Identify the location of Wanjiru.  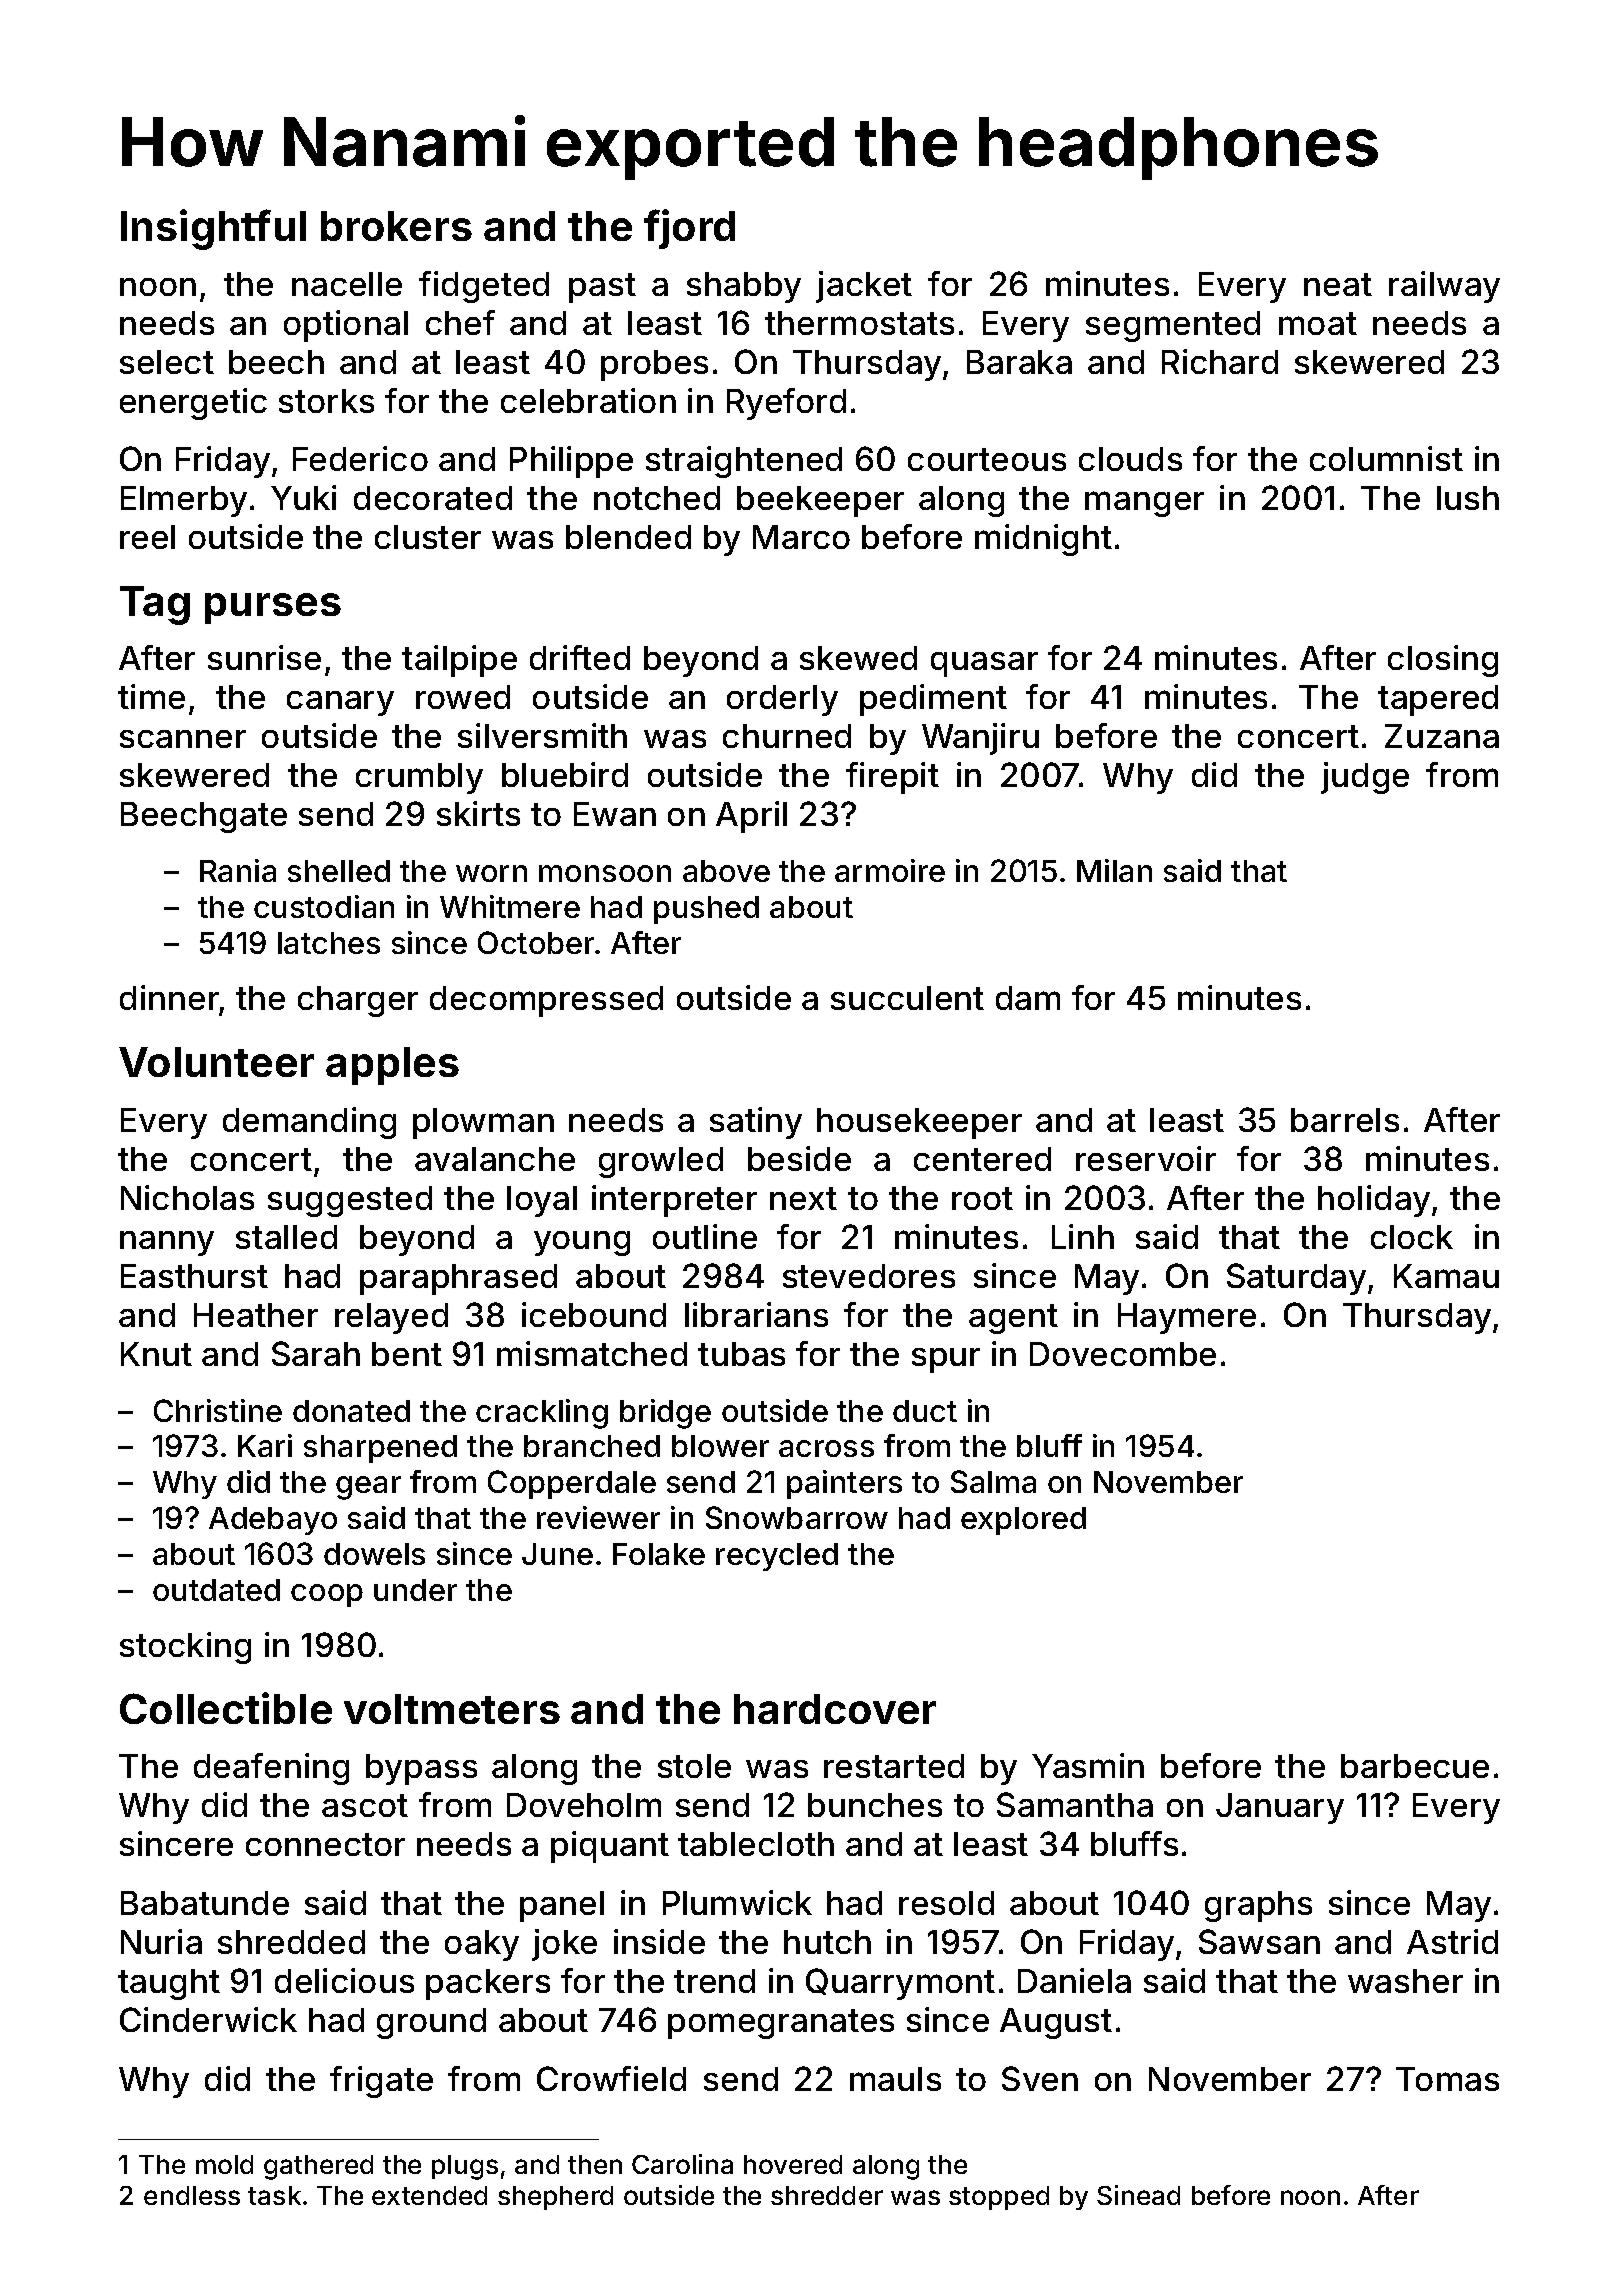
(980, 739).
